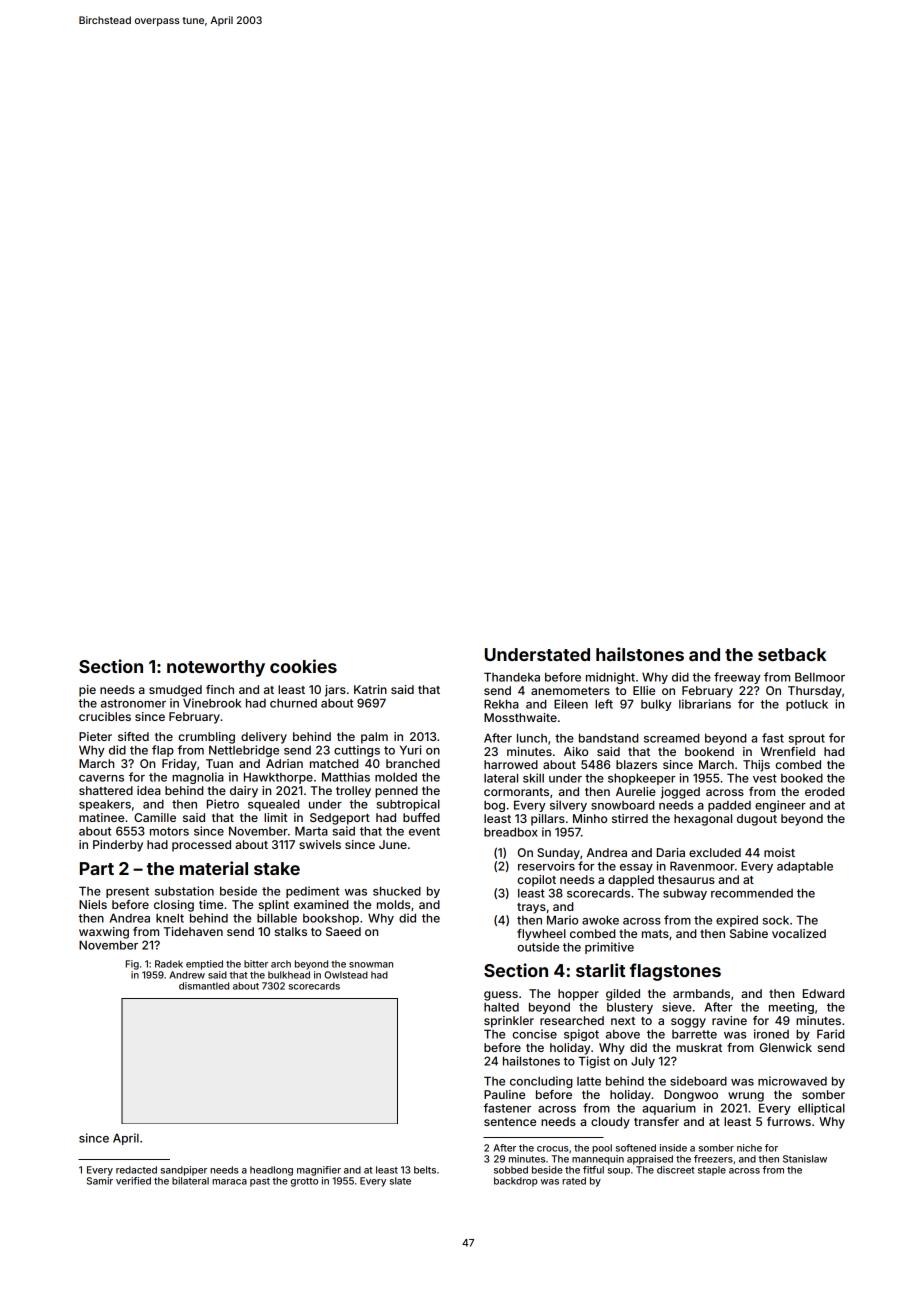 This screenshot has width=924, height=1308. I want to click on setback, so click(792, 654).
